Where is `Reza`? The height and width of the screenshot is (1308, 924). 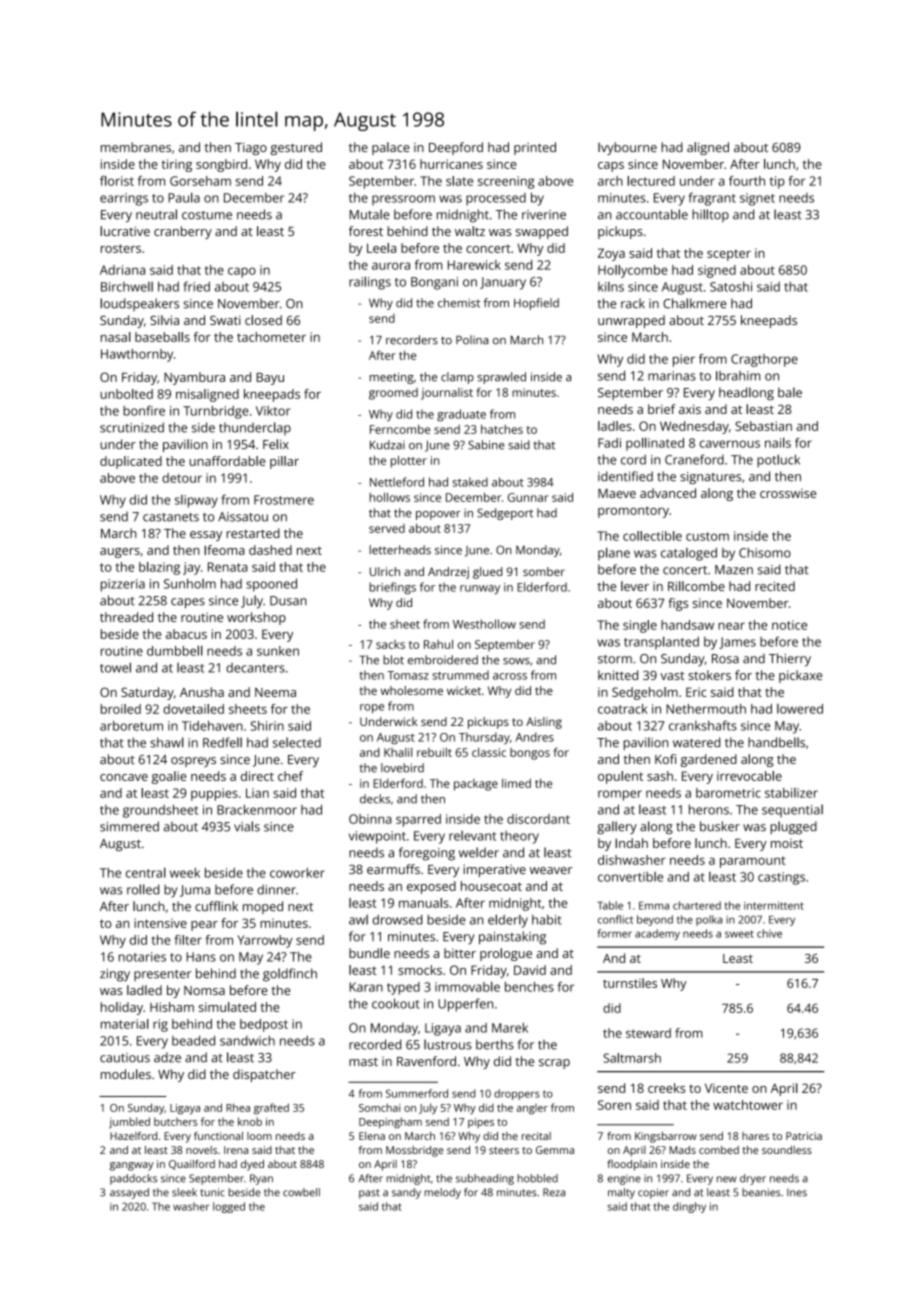
Reza is located at coordinates (554, 1192).
